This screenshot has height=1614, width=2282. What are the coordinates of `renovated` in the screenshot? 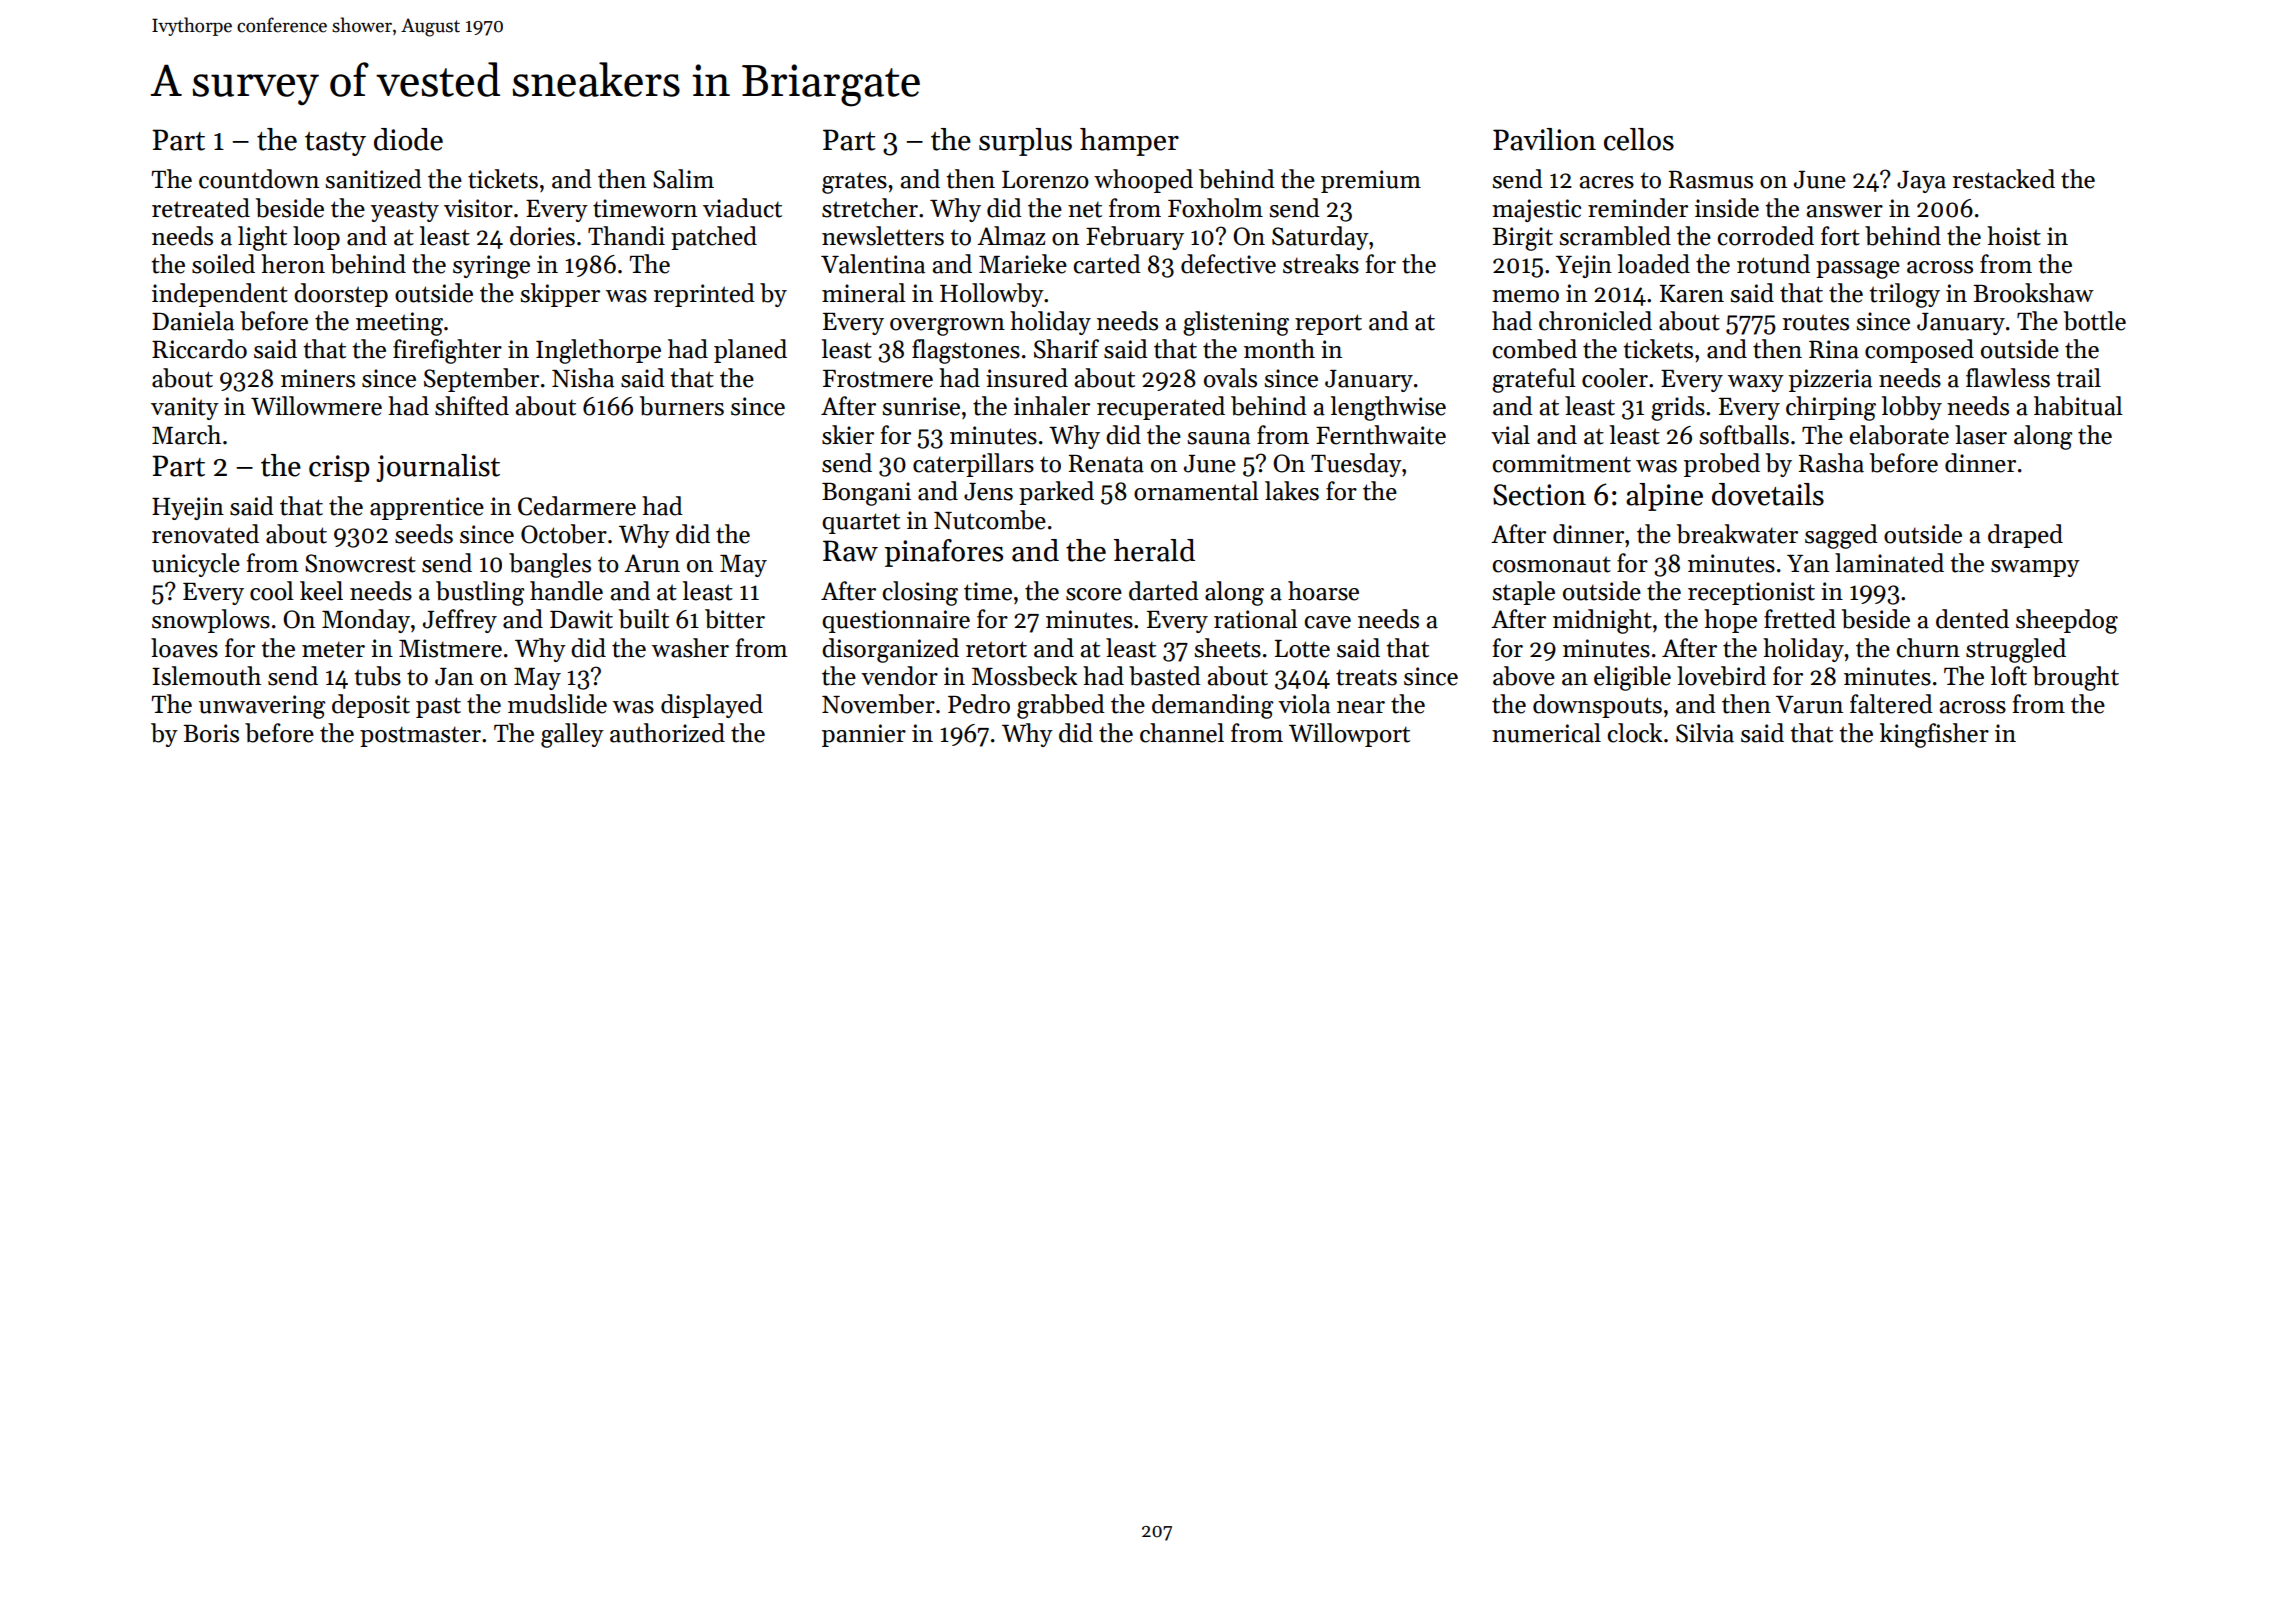 It's located at (205, 534).
